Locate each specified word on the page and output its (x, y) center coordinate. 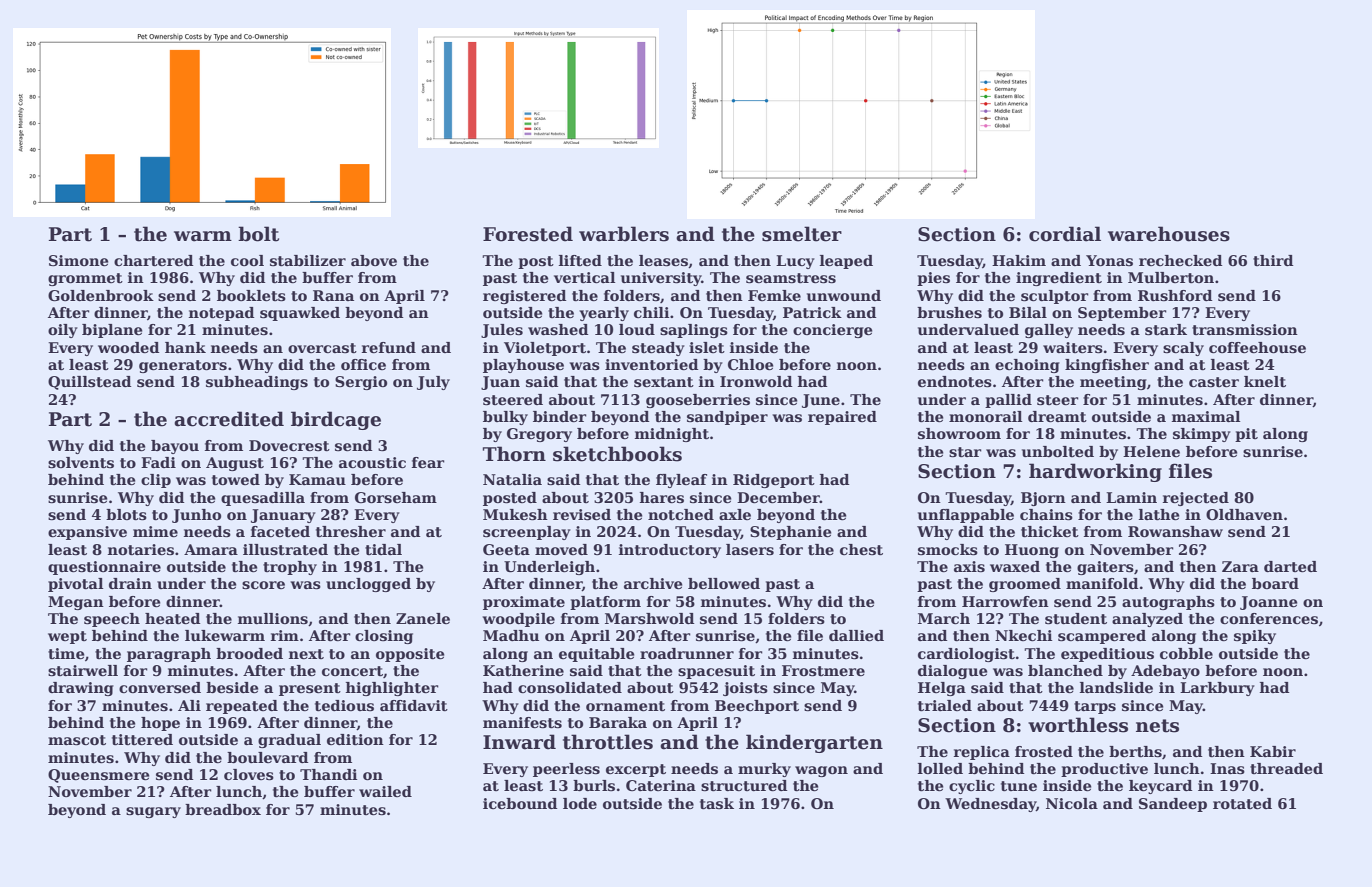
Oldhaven (1244, 514)
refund (389, 347)
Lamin (1131, 497)
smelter (802, 234)
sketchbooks (617, 454)
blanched (1065, 670)
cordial (1065, 234)
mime (155, 531)
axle (735, 514)
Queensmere (99, 776)
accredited (229, 419)
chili (651, 312)
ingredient (1059, 279)
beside (232, 688)
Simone (79, 260)
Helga (942, 689)
